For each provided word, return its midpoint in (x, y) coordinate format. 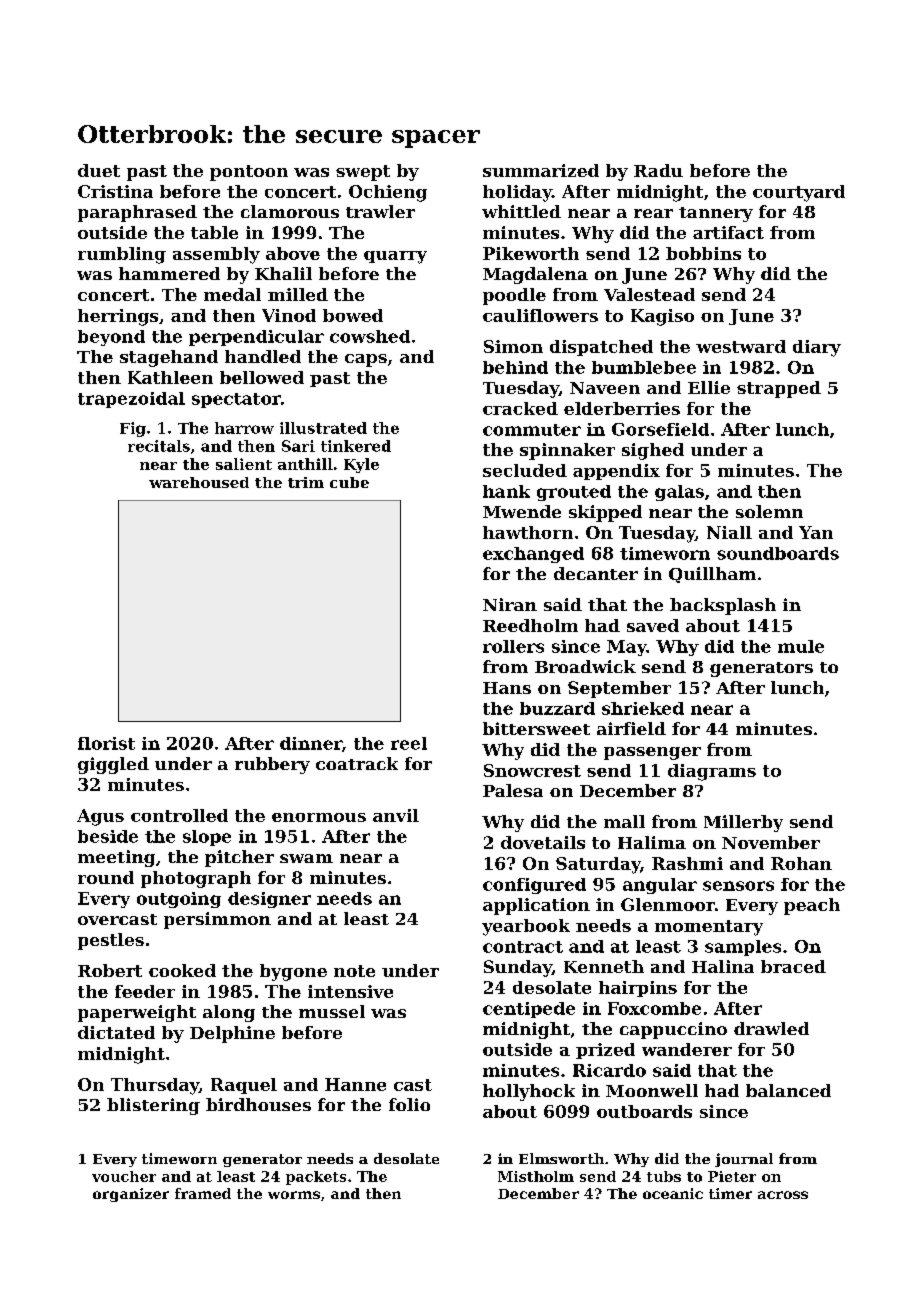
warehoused (199, 482)
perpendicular (256, 338)
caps (366, 360)
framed (203, 1193)
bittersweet (536, 728)
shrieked (643, 708)
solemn (769, 511)
